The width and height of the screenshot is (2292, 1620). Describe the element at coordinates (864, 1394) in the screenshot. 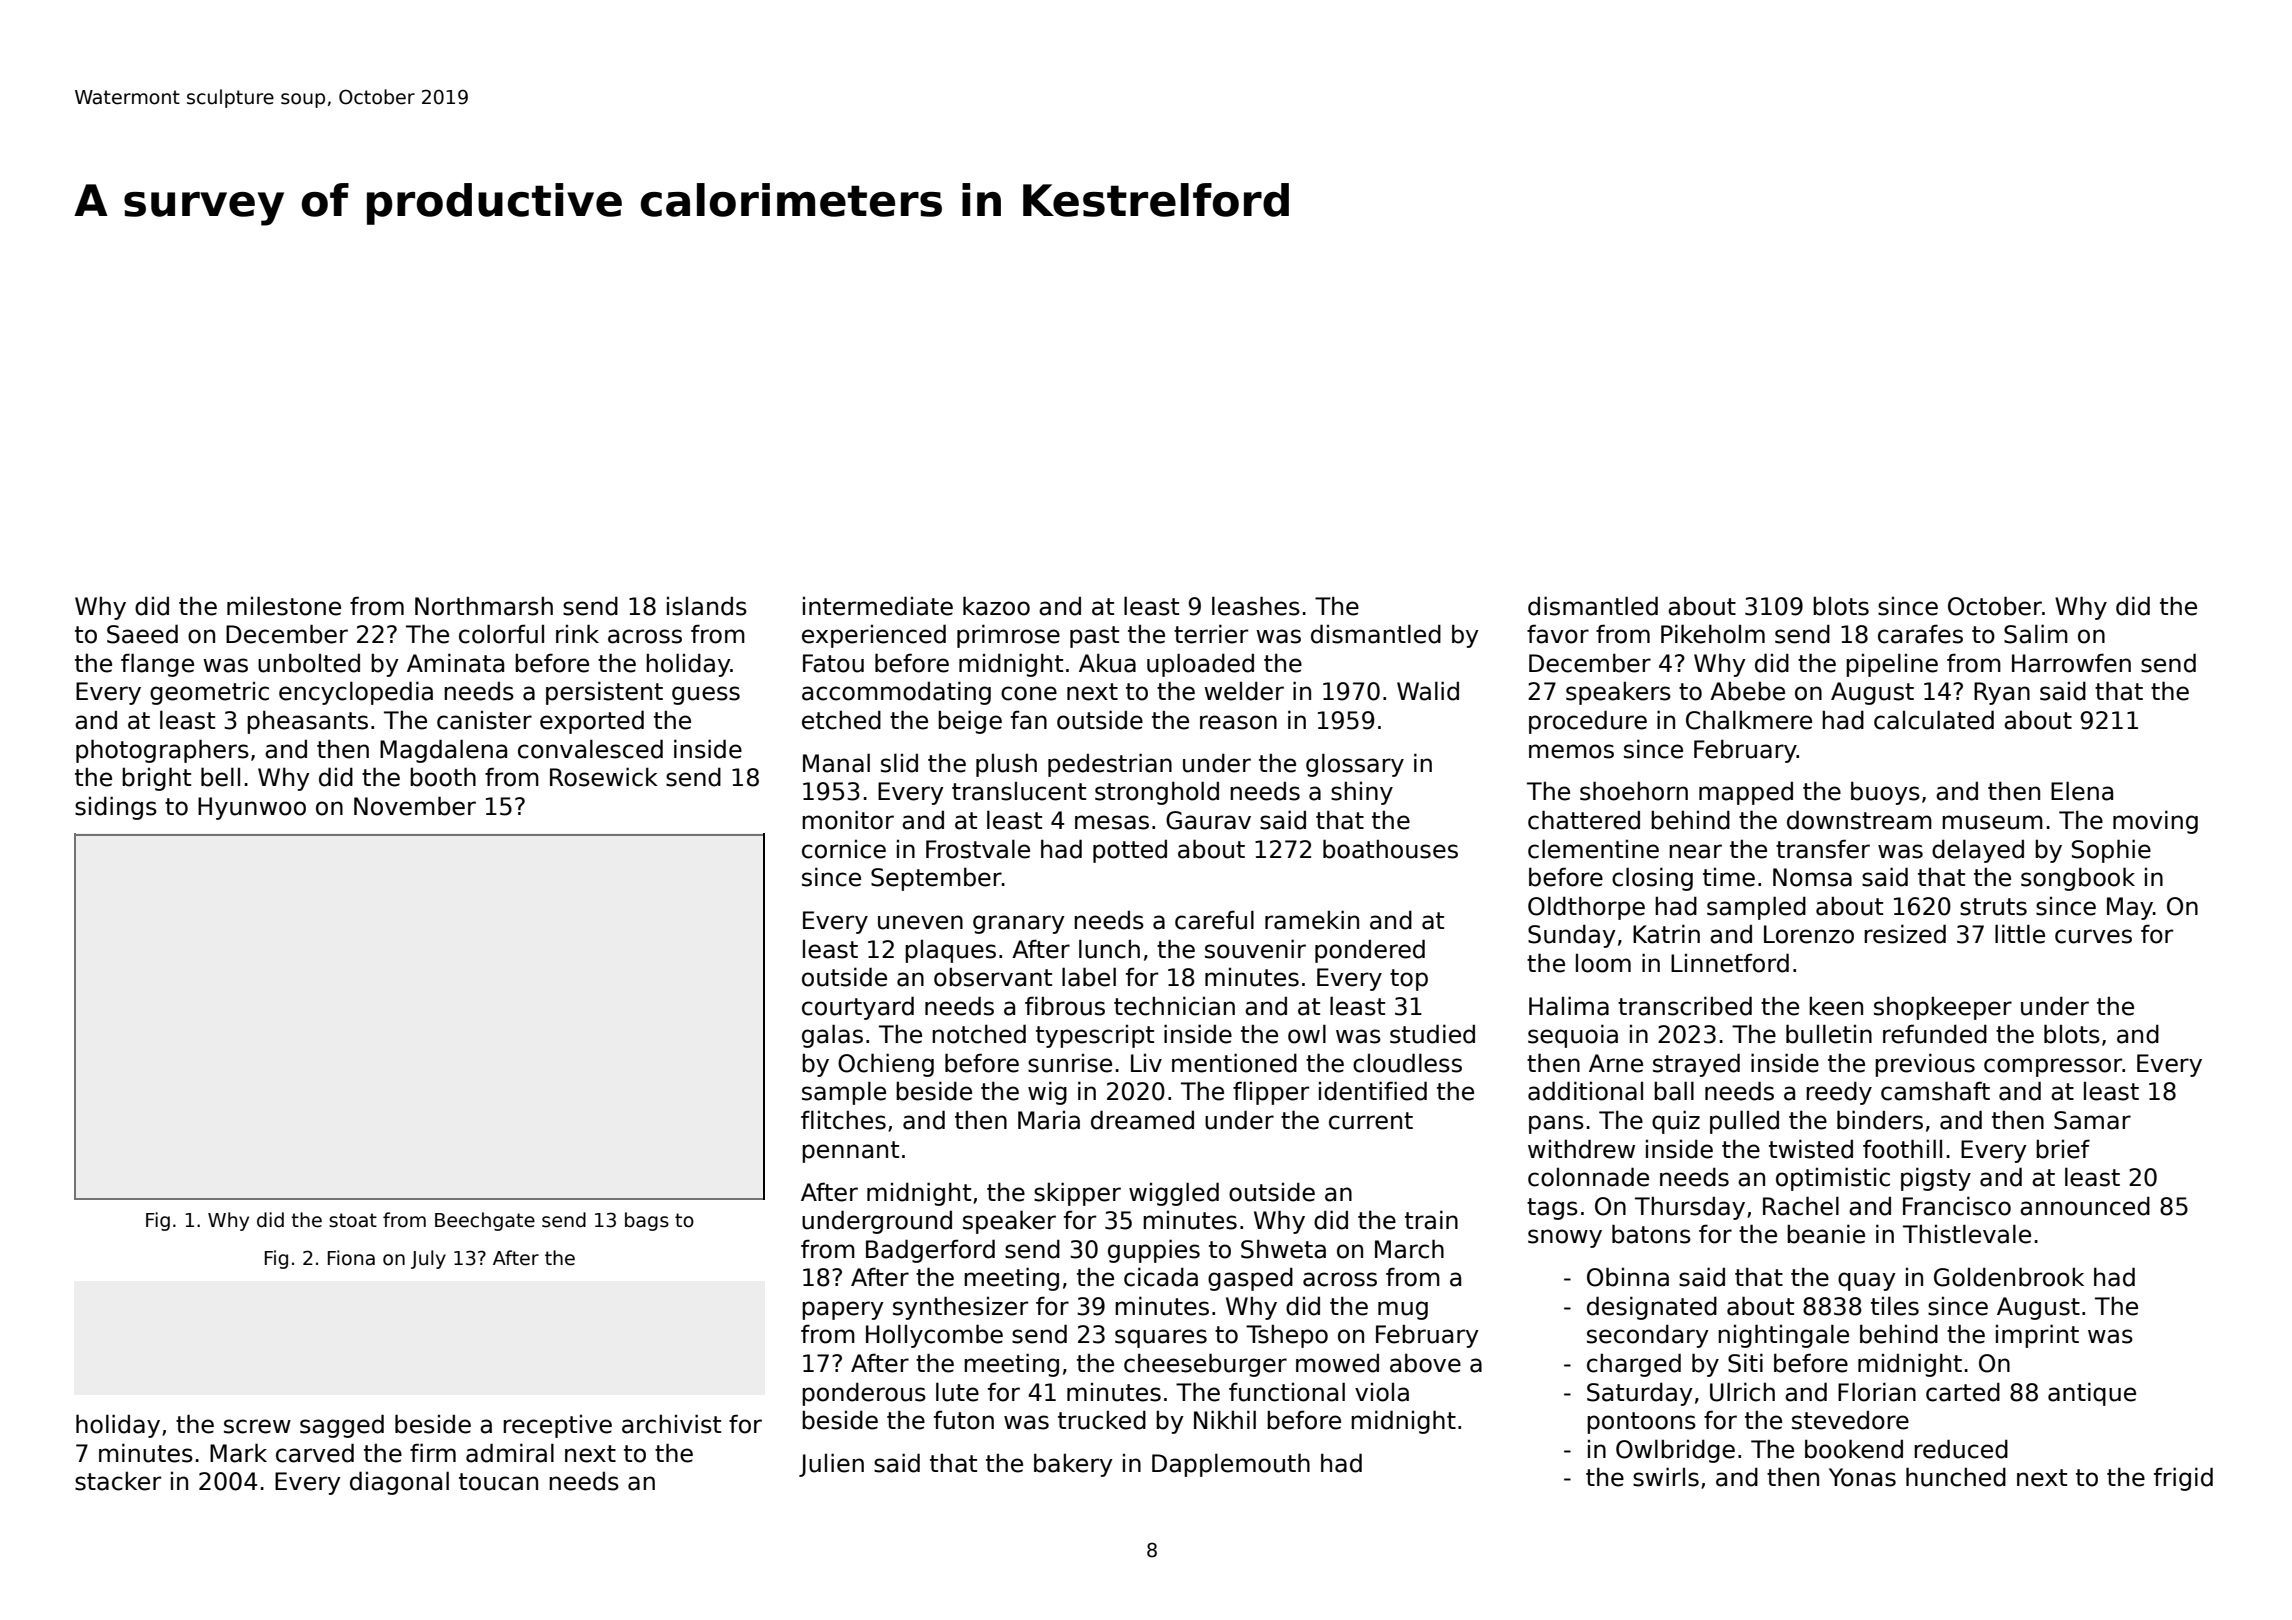

I see `ponderous` at that location.
